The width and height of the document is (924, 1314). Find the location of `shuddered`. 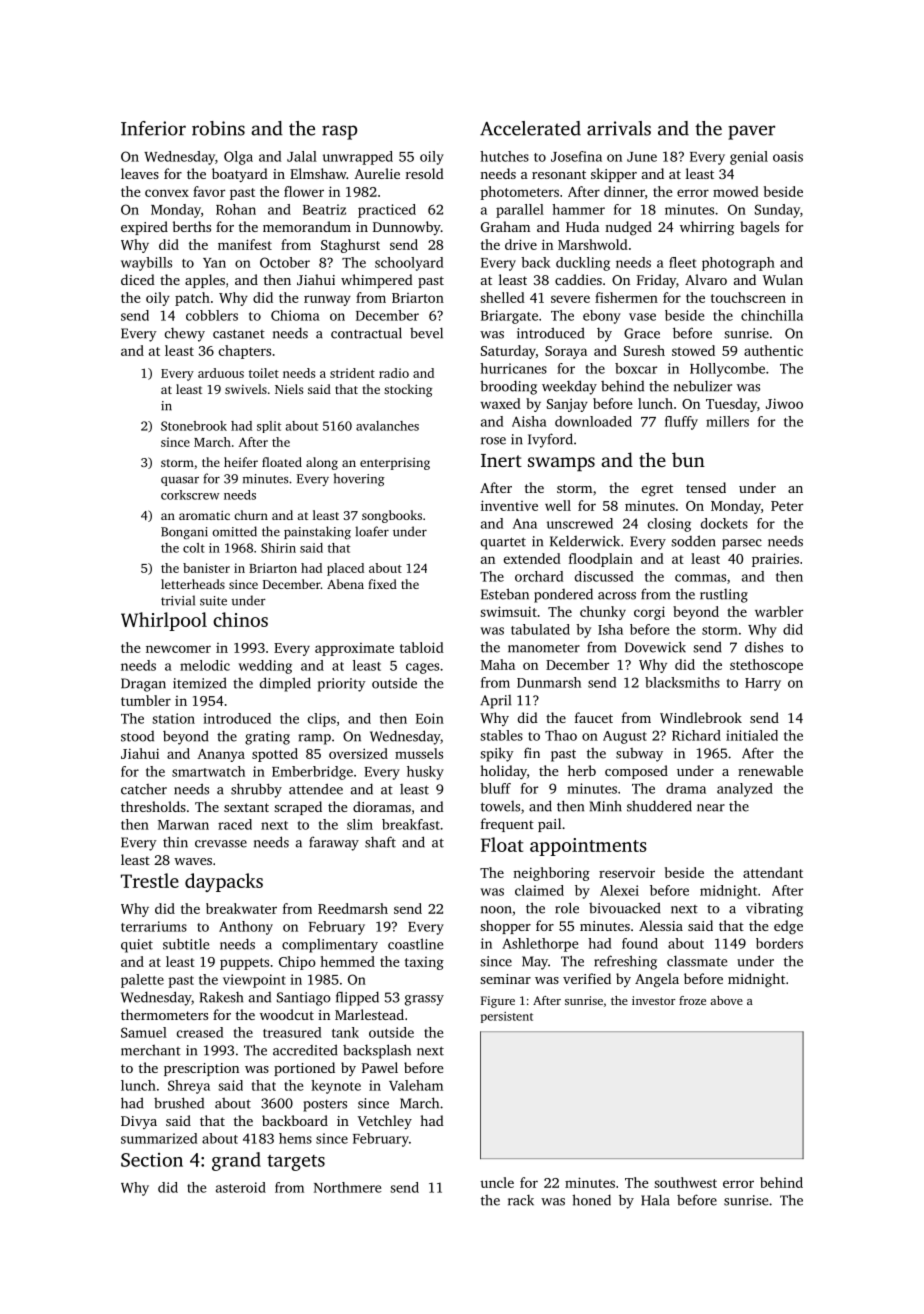

shuddered is located at coordinates (659, 806).
